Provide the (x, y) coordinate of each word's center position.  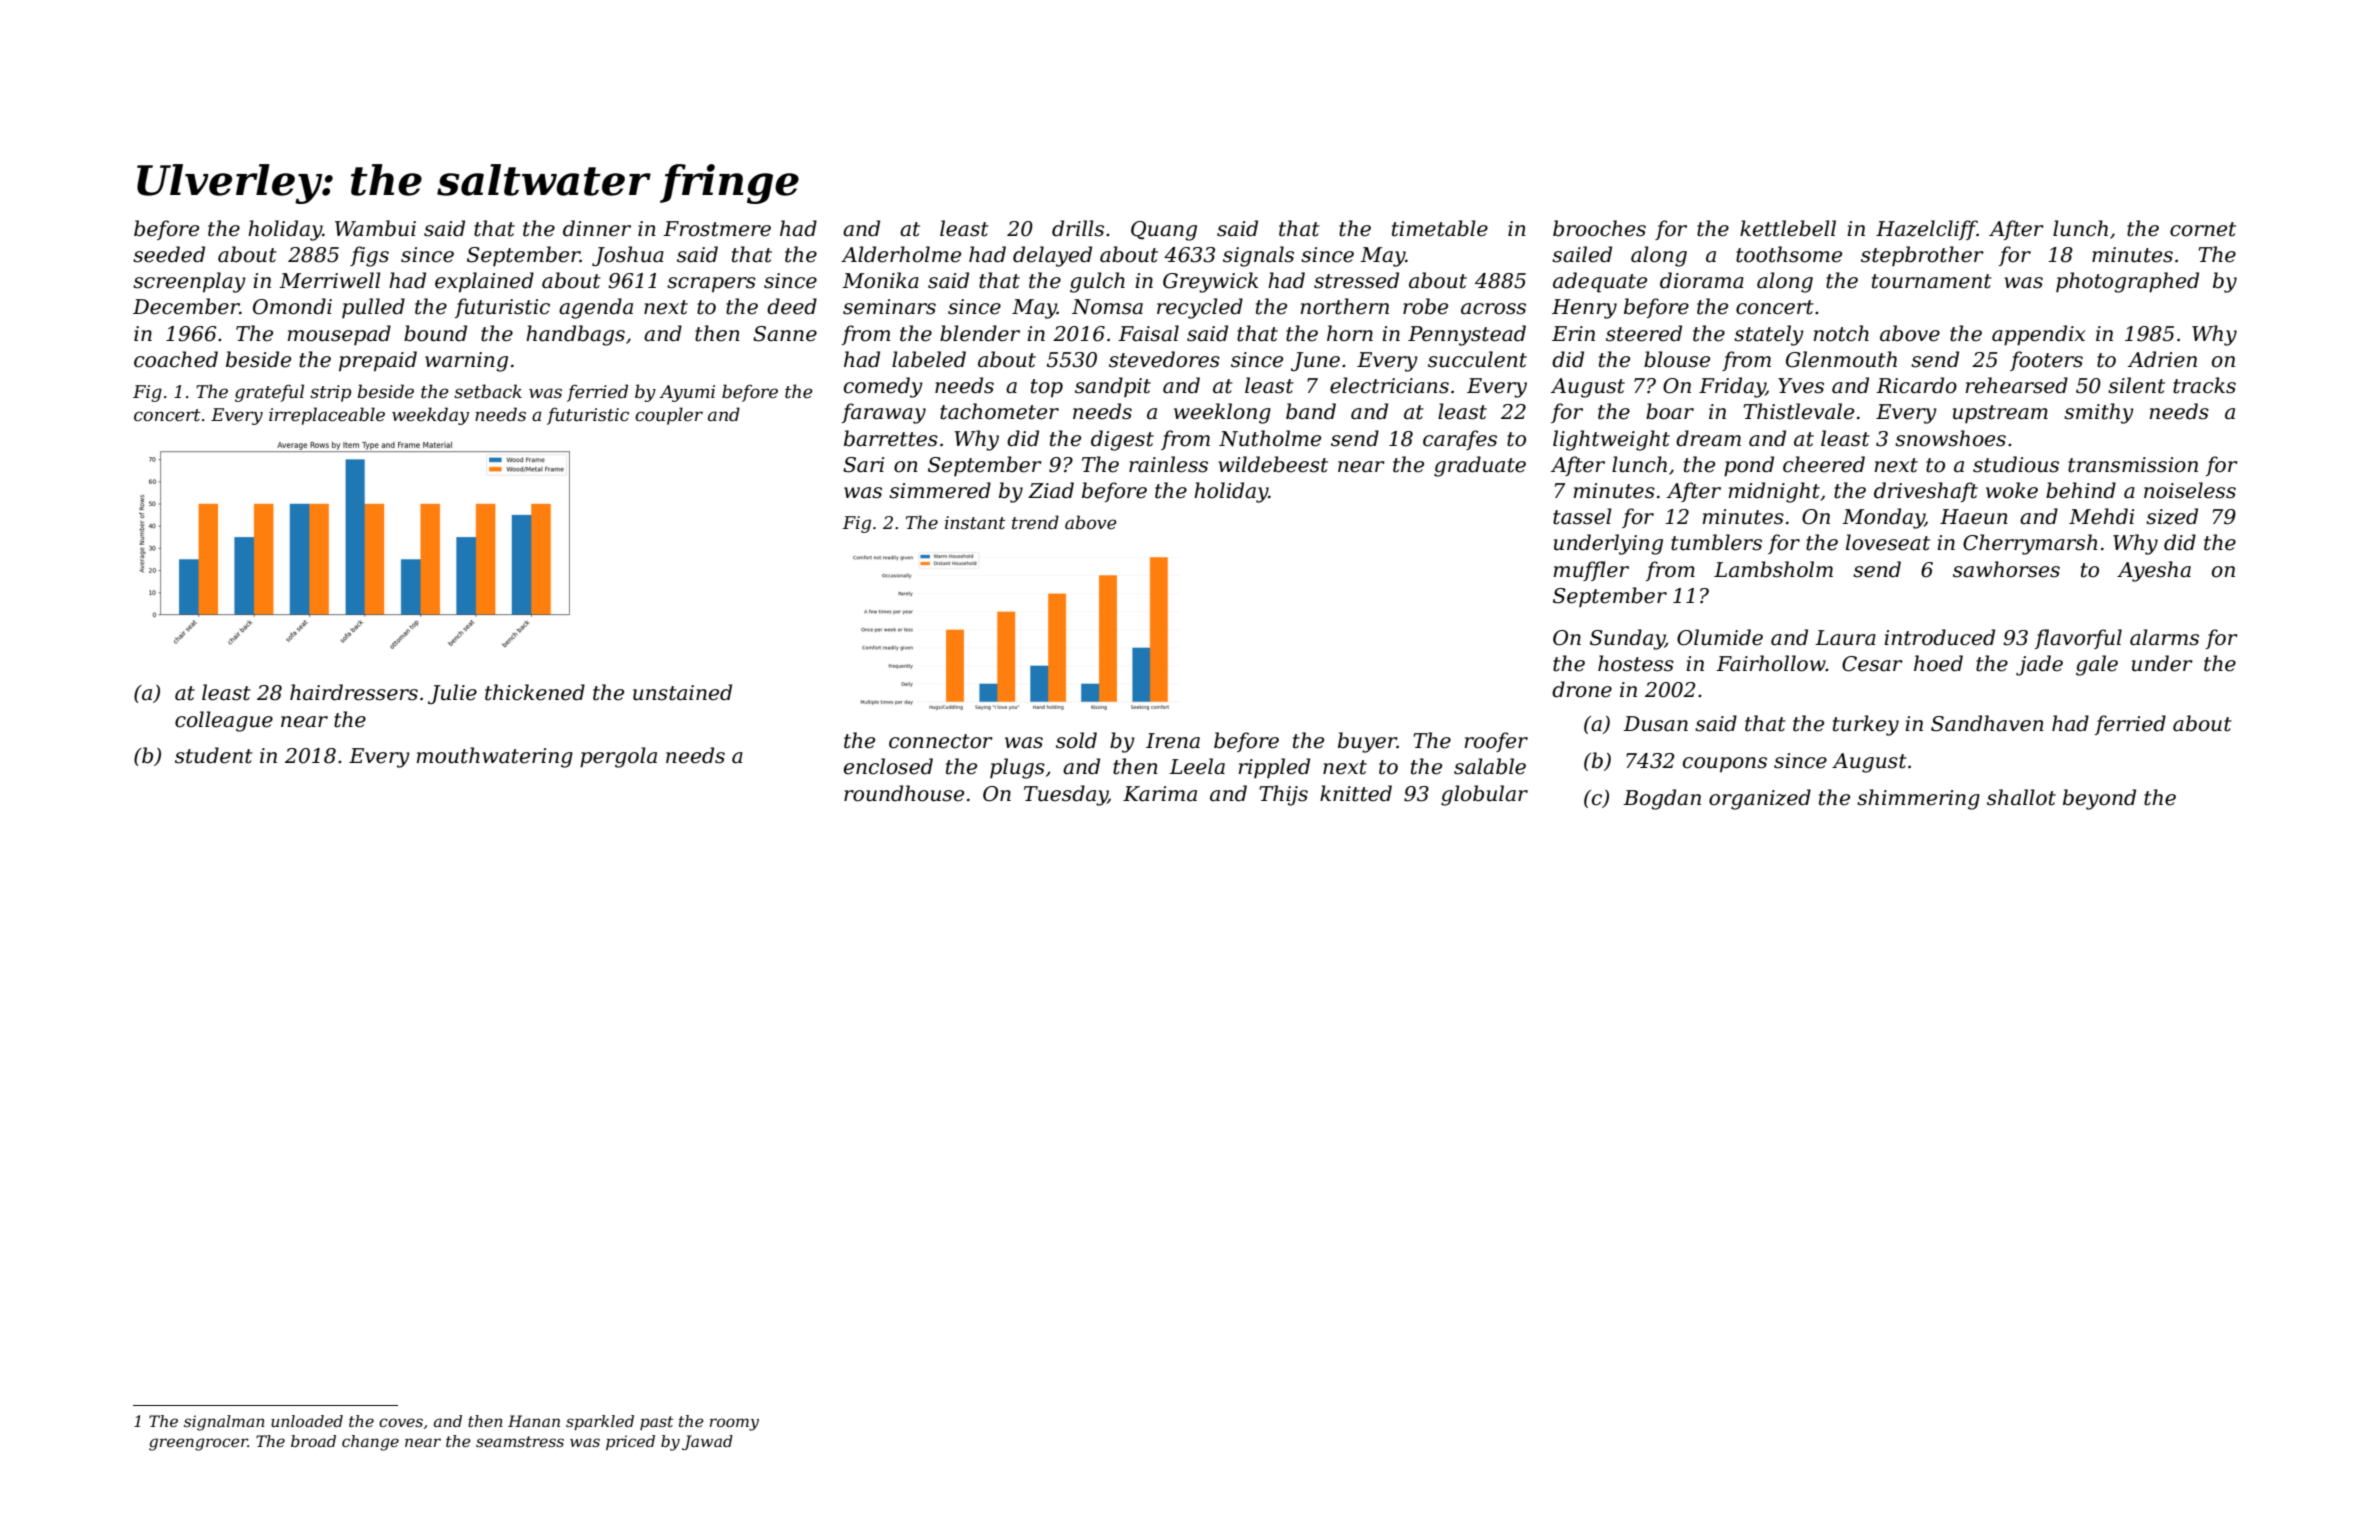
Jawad (707, 1442)
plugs (1017, 768)
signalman (224, 1423)
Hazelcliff (1926, 230)
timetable (1440, 228)
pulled (373, 308)
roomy (734, 1424)
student (214, 755)
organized (1760, 799)
